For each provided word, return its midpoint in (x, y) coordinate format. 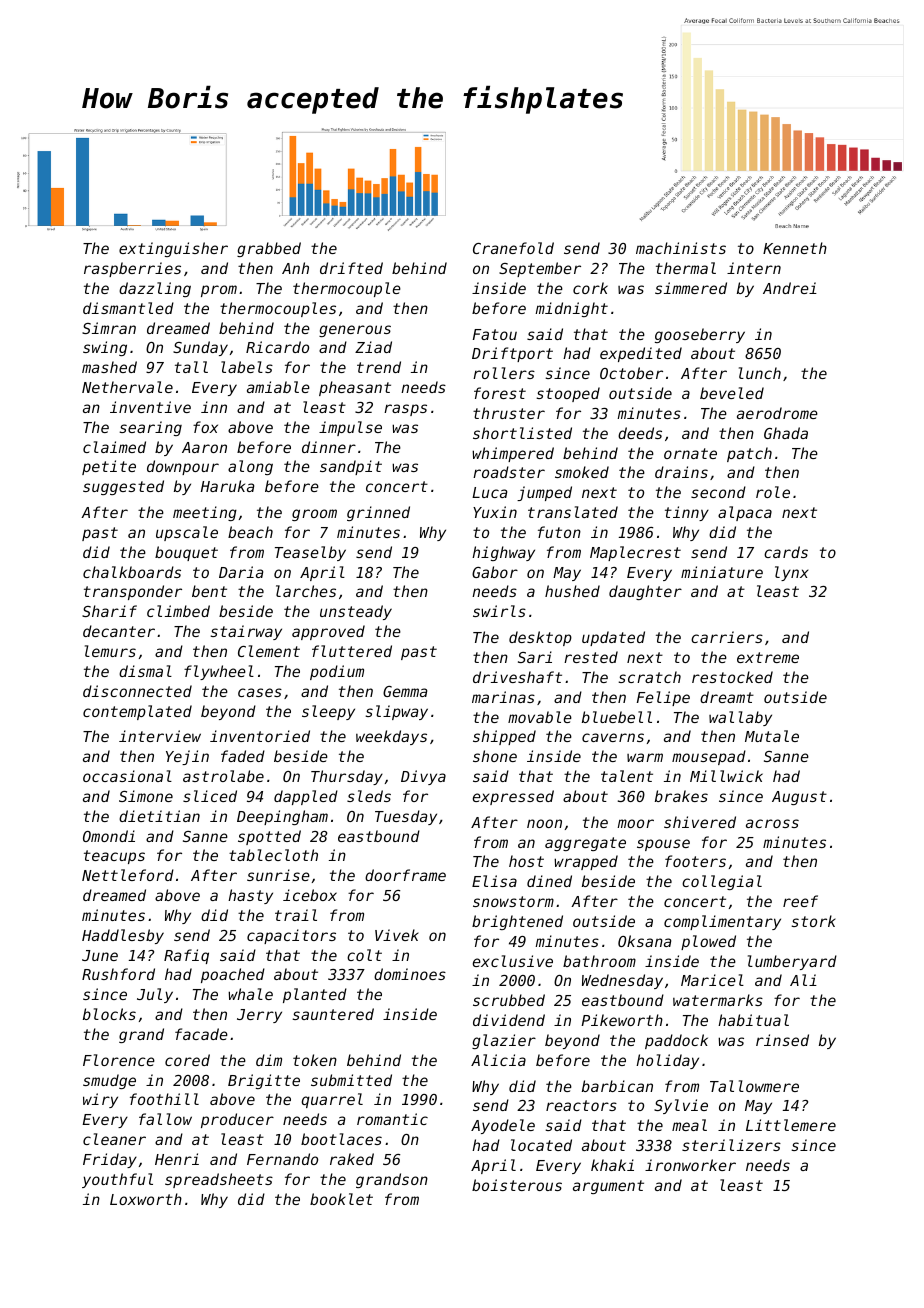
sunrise (278, 875)
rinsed (782, 1040)
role (773, 492)
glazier (504, 1041)
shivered (700, 822)
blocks (109, 1014)
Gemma (405, 691)
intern (754, 268)
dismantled (128, 308)
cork (590, 288)
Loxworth (146, 1199)
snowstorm (513, 901)
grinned (378, 513)
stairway (246, 632)
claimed (114, 447)
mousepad (709, 757)
